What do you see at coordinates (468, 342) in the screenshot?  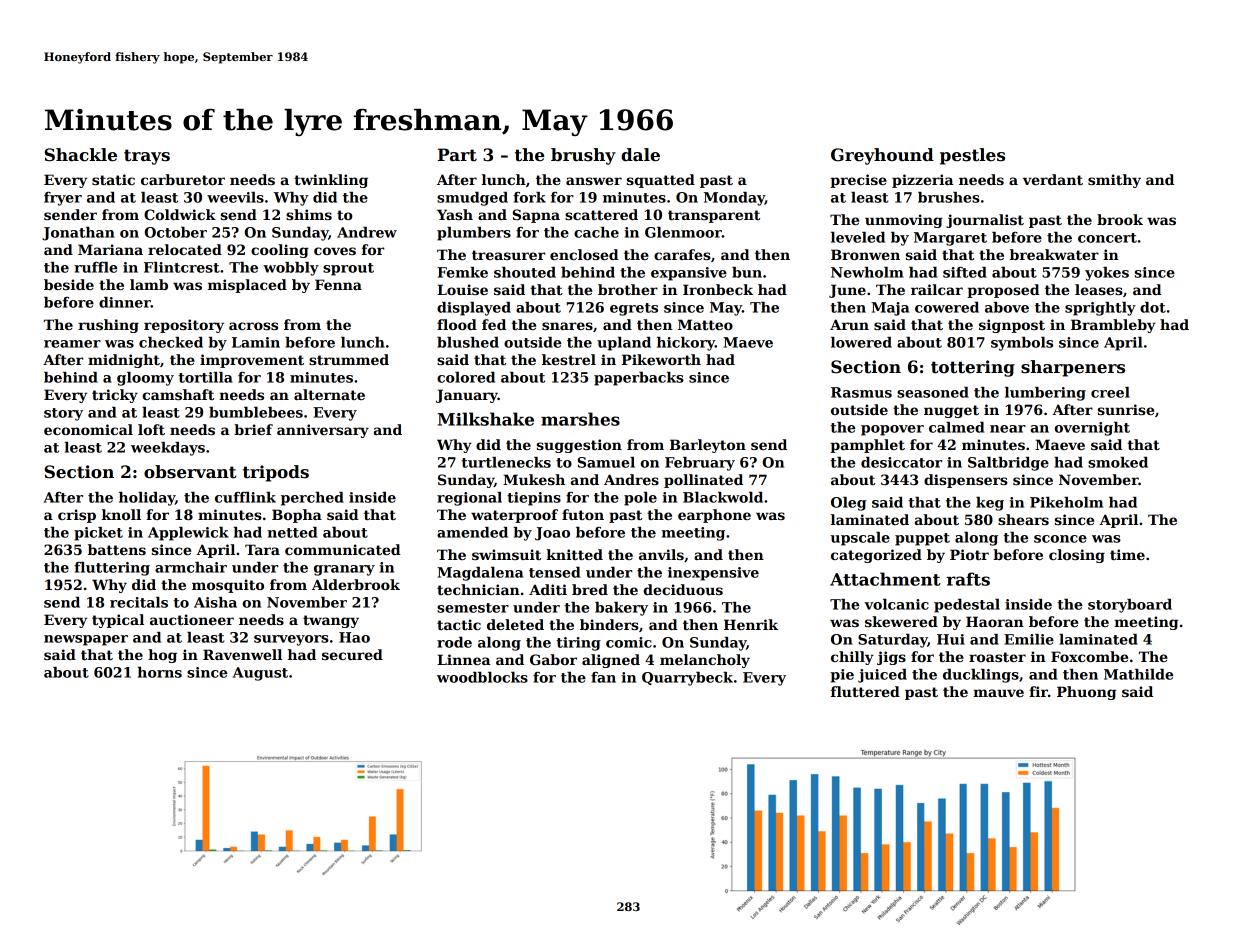 I see `blushed` at bounding box center [468, 342].
